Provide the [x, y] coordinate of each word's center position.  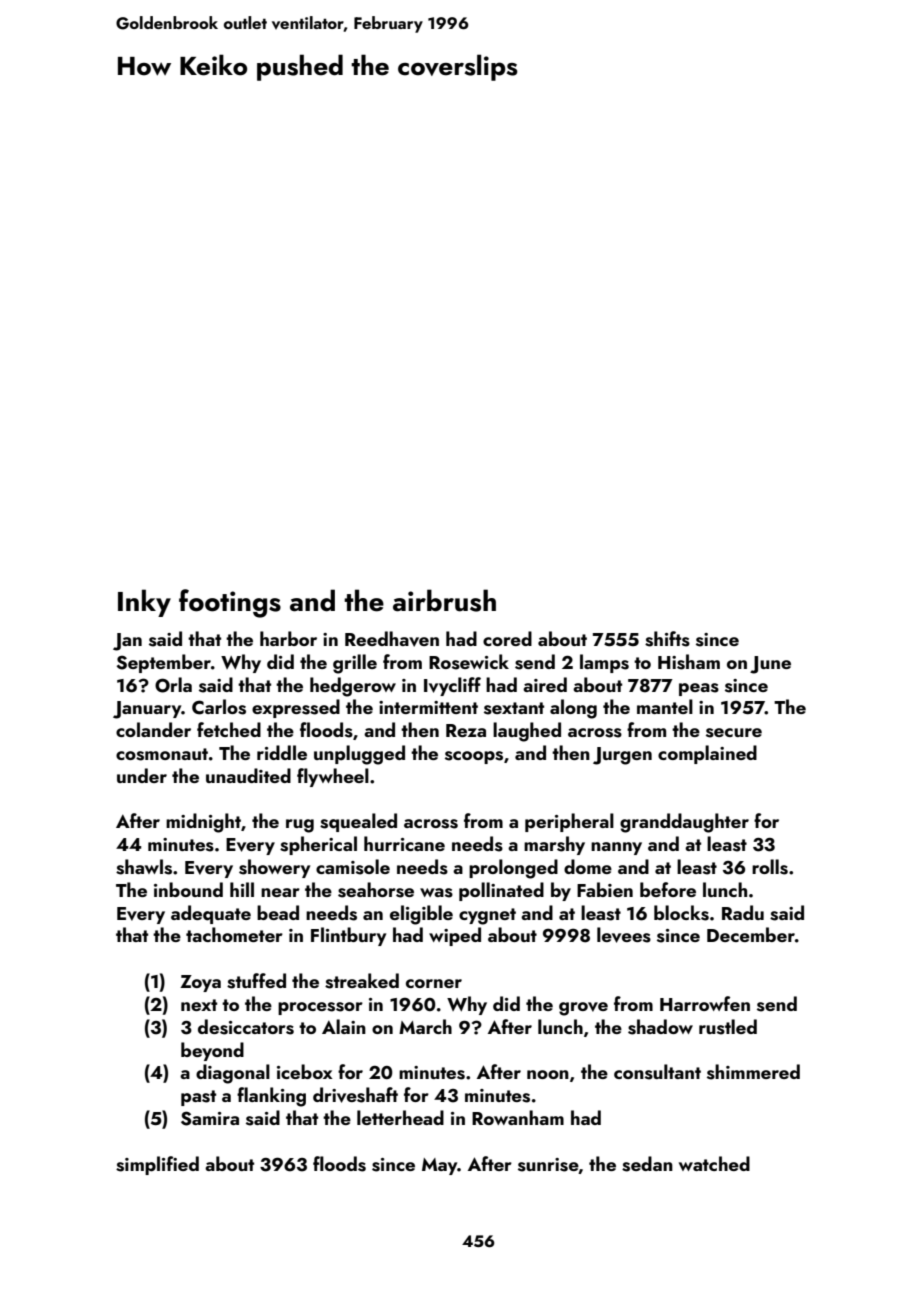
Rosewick [469, 662]
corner [434, 983]
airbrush [444, 600]
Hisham [689, 662]
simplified [157, 1165]
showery [274, 868]
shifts [667, 639]
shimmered [753, 1072]
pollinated [501, 891]
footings [230, 603]
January [147, 710]
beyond [212, 1051]
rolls [770, 867]
